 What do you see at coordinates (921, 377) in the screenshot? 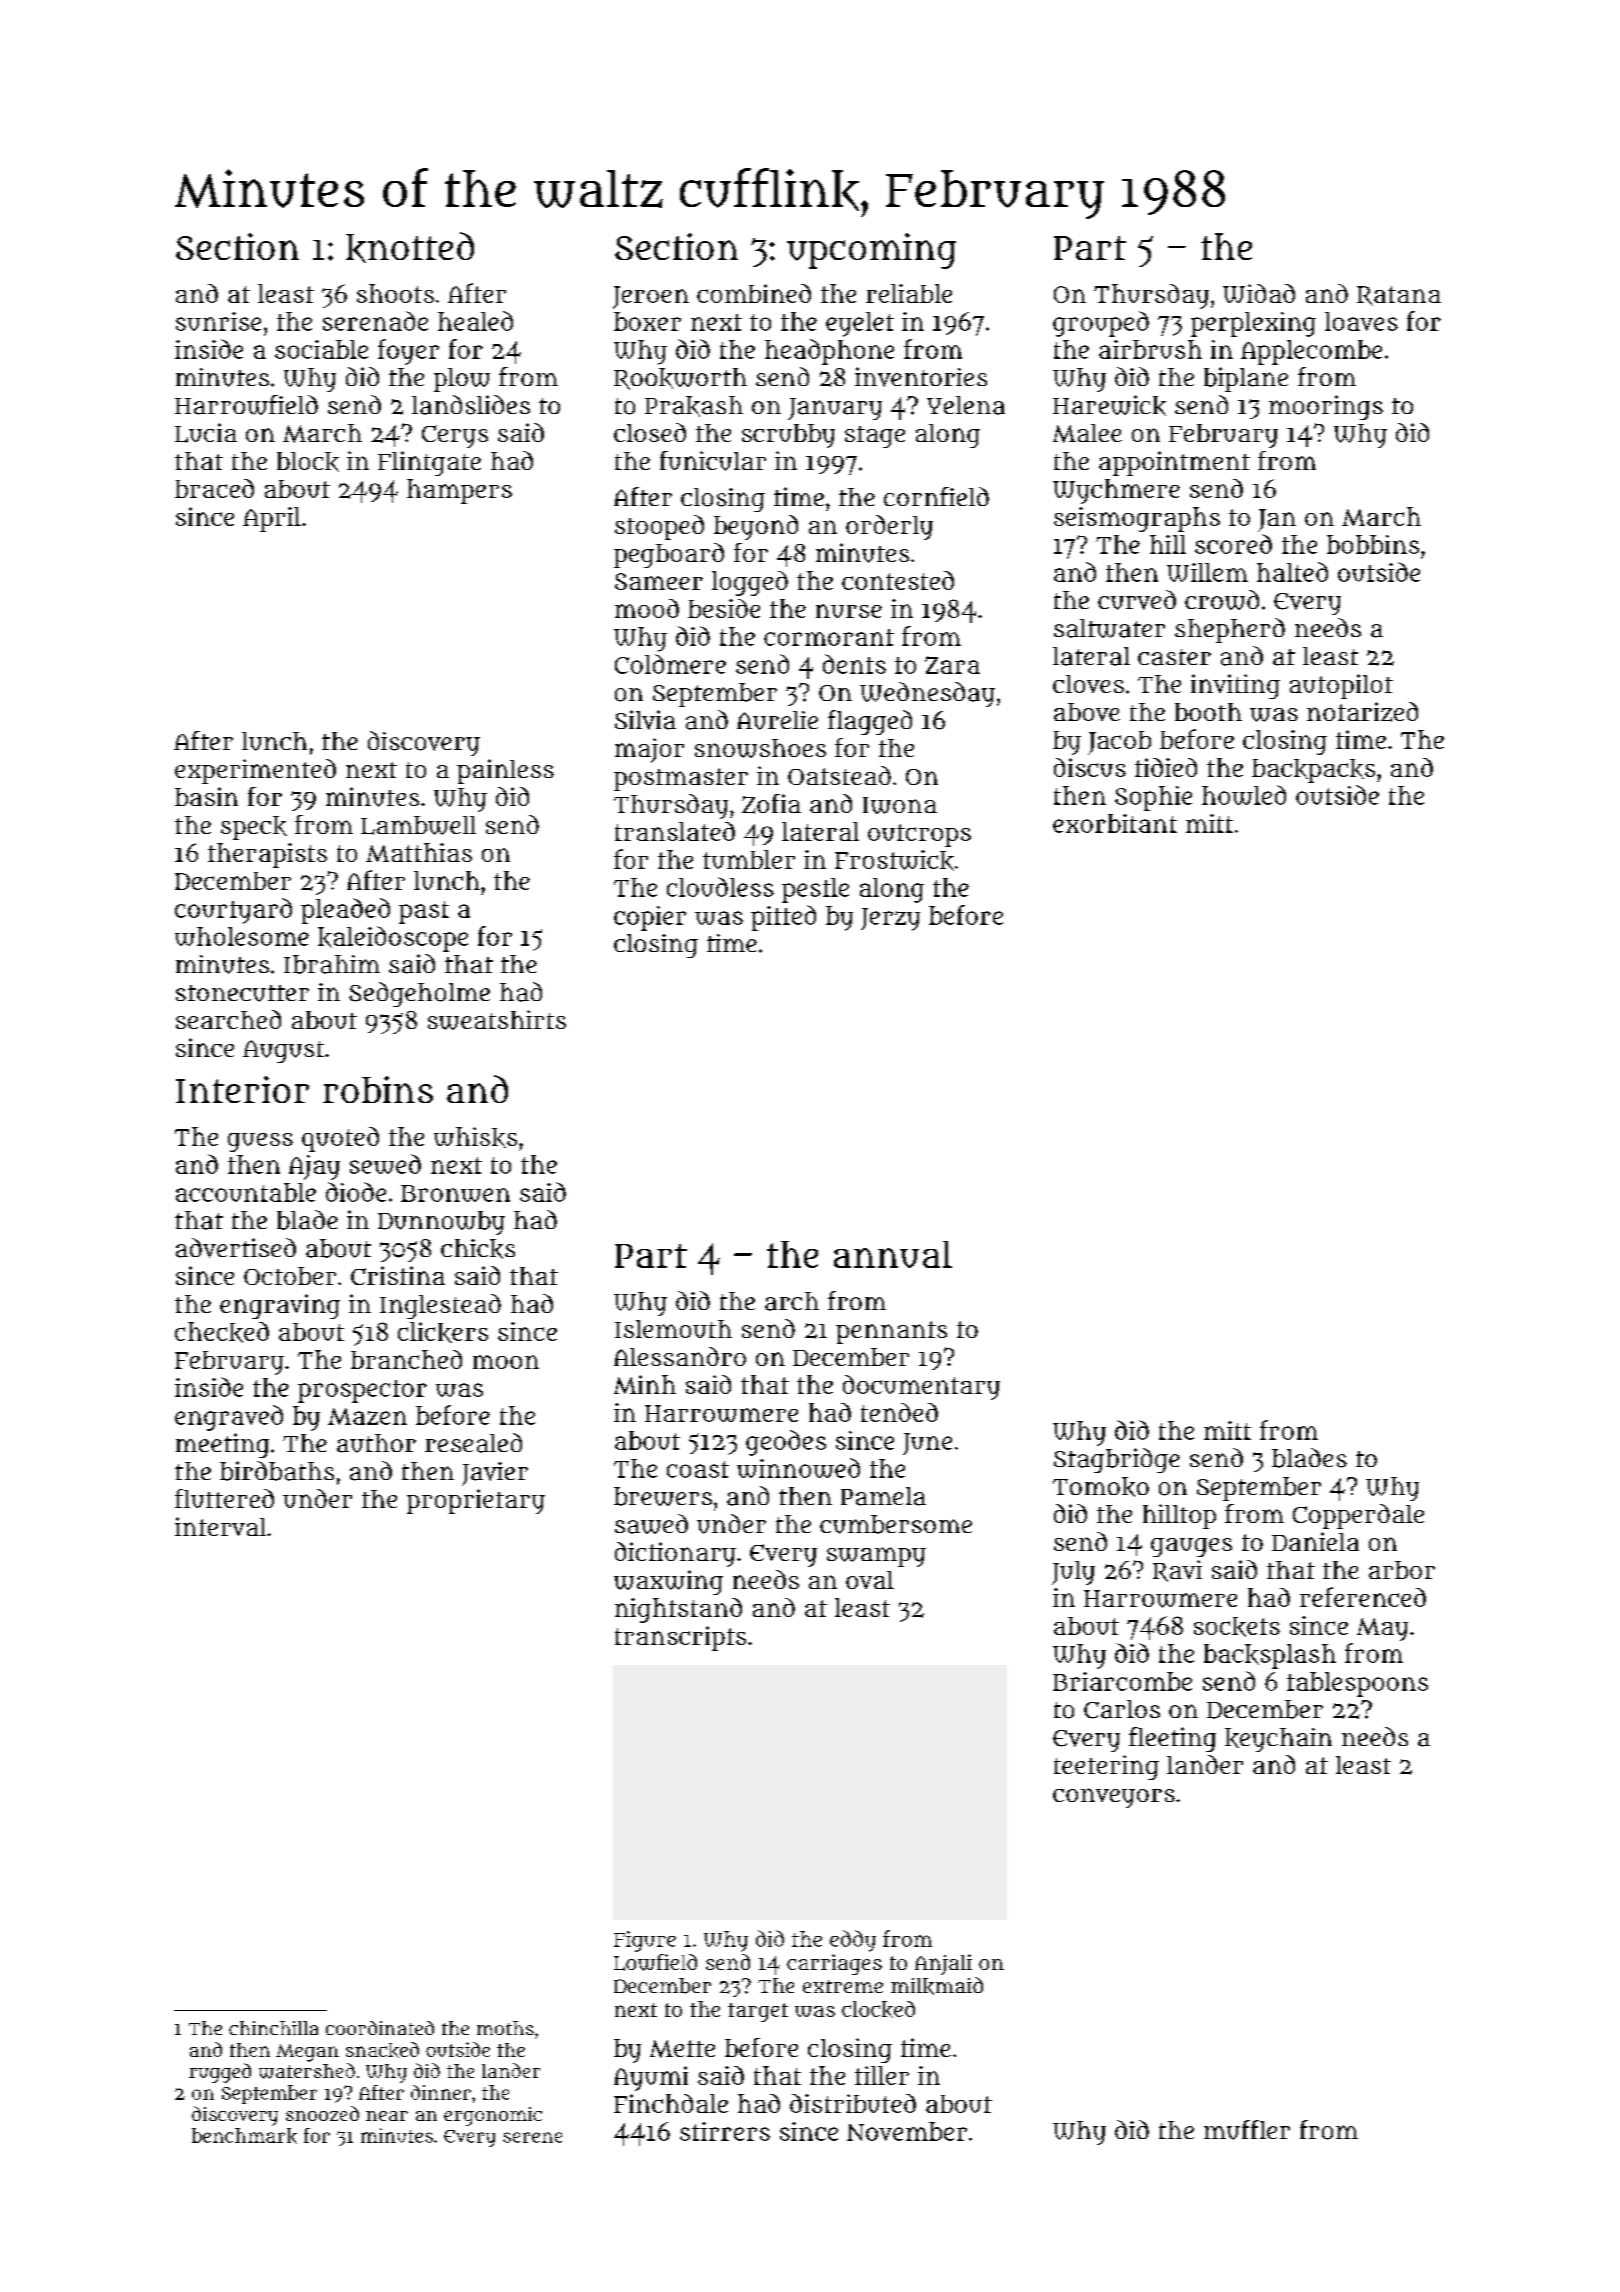
I see `inventories` at bounding box center [921, 377].
